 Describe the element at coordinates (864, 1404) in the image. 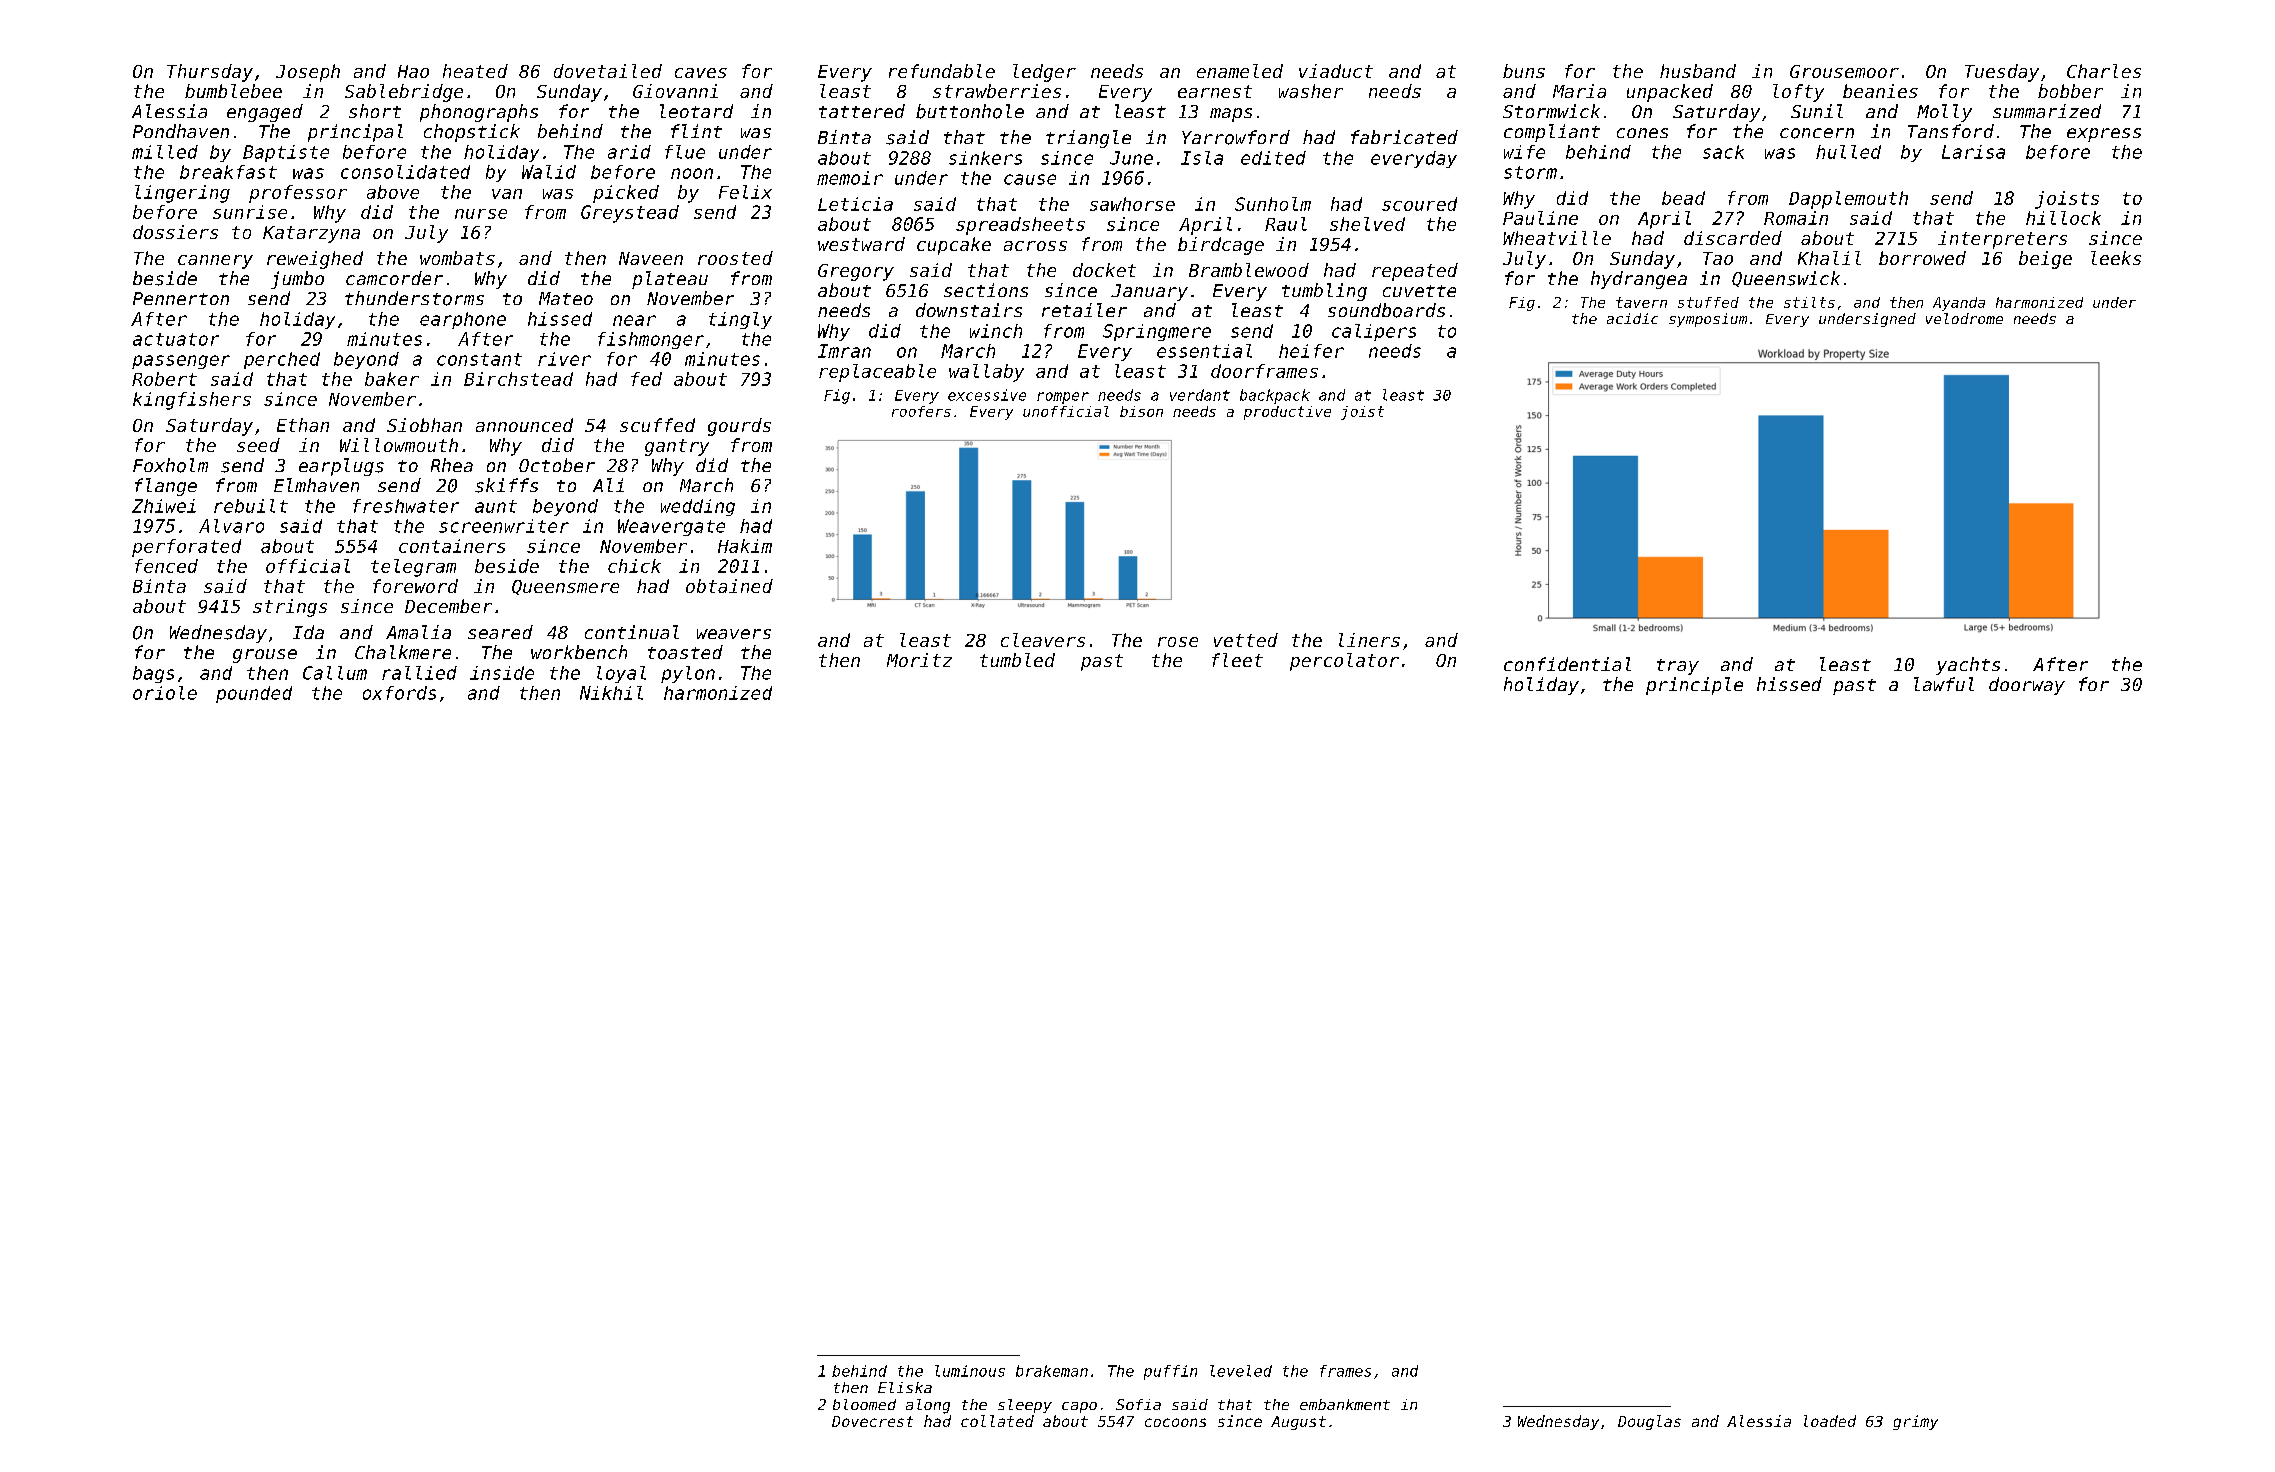

I see `bloomed` at that location.
